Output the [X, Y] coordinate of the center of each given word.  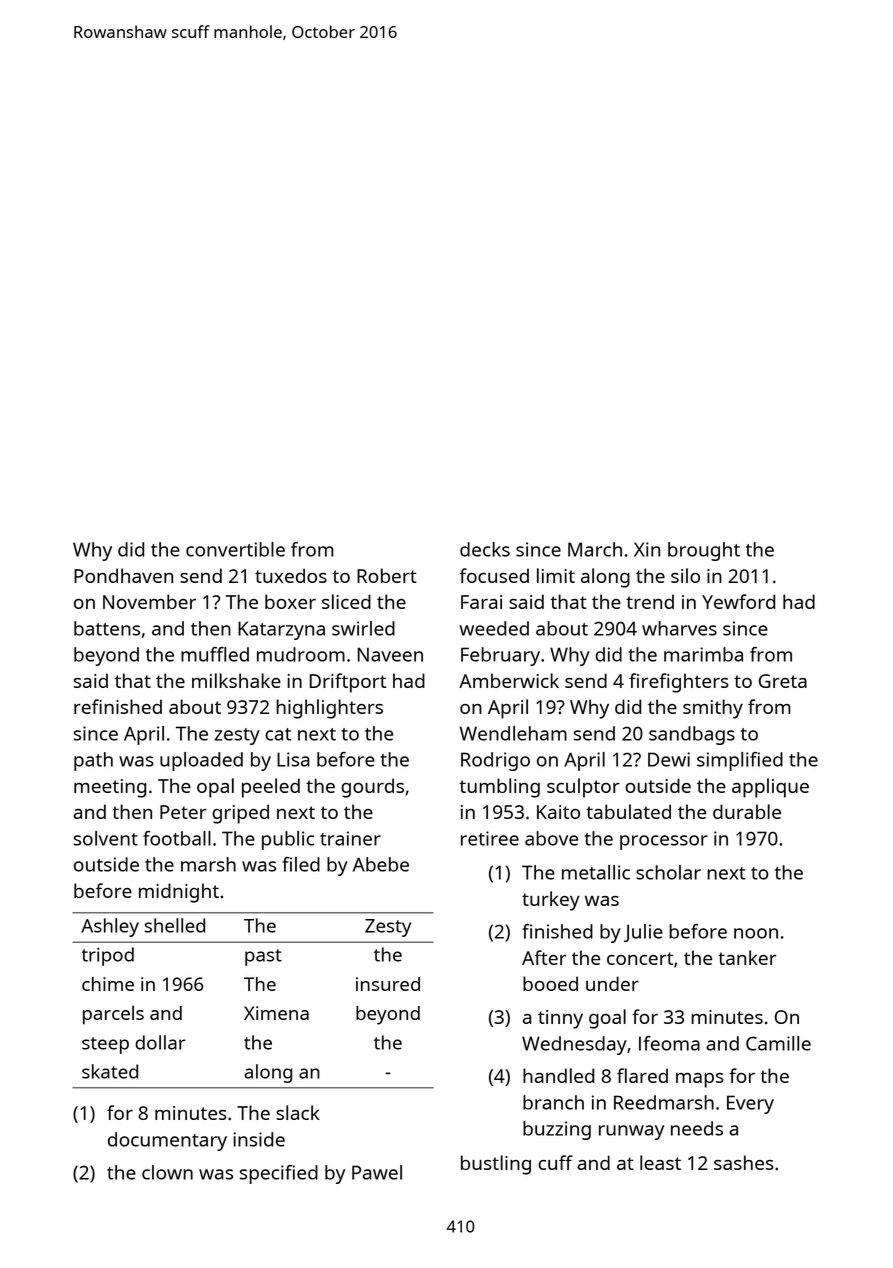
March [595, 549]
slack [298, 1112]
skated [110, 1071]
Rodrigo [495, 761]
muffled [215, 654]
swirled [363, 628]
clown [167, 1172]
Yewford [738, 601]
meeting [110, 788]
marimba [703, 654]
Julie [643, 933]
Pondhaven [123, 575]
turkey [551, 901]
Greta [783, 681]
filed [301, 864]
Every [750, 1104]
